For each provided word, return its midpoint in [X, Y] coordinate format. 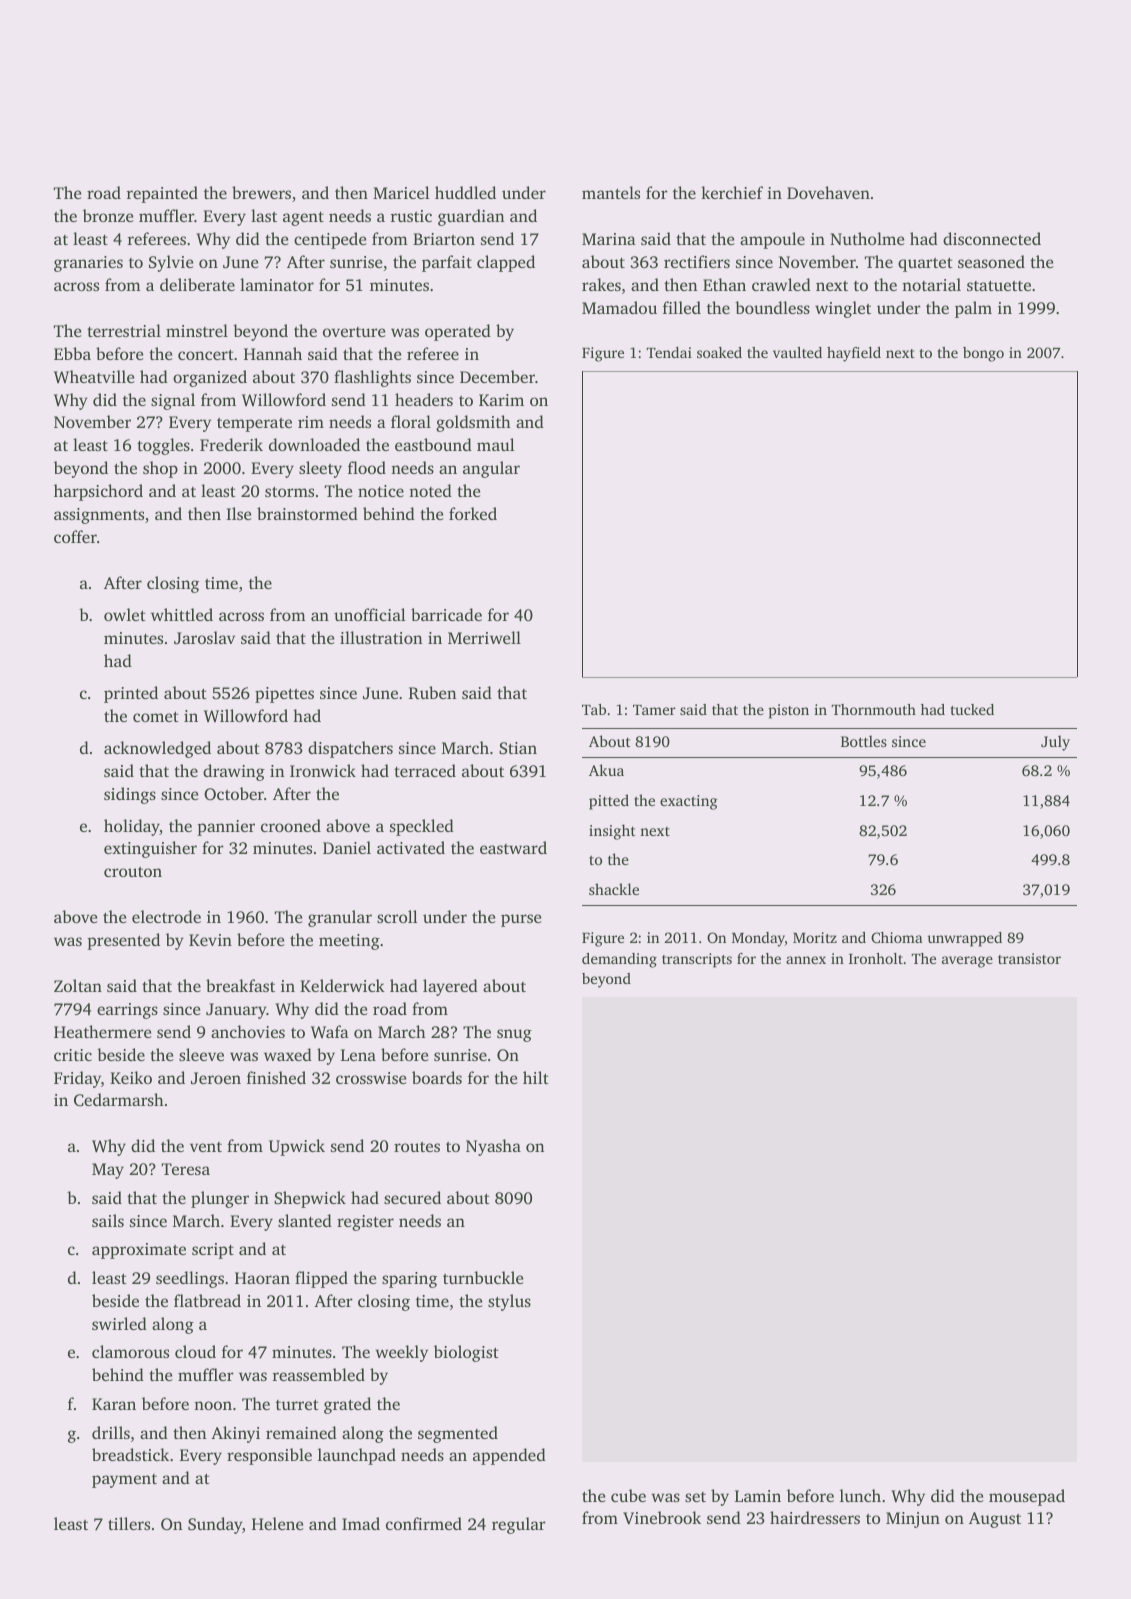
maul [496, 444]
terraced [425, 770]
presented [123, 941]
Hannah [273, 353]
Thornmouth [873, 709]
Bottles [864, 741]
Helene [277, 1523]
